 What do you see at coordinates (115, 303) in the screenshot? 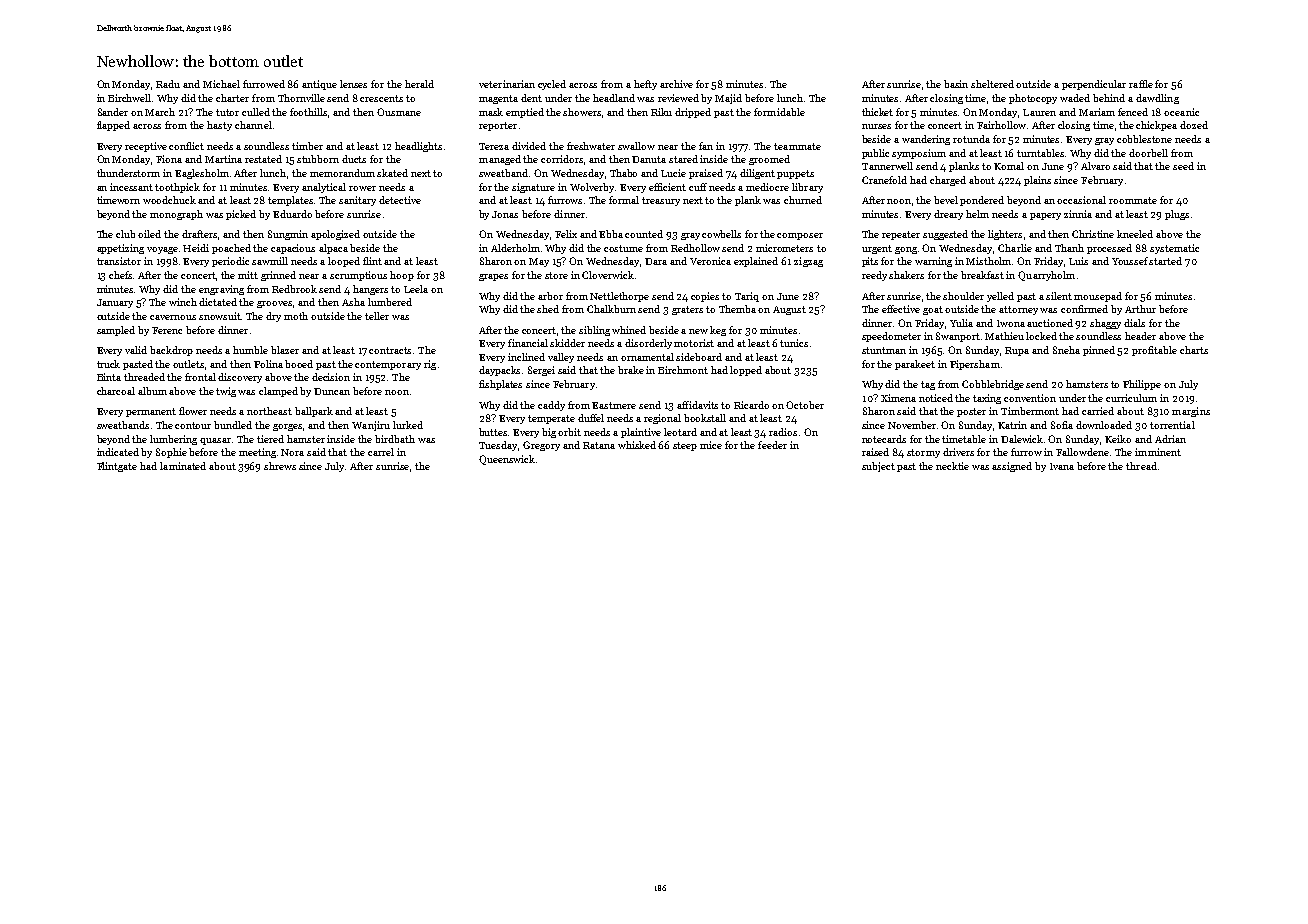
I see `January` at bounding box center [115, 303].
